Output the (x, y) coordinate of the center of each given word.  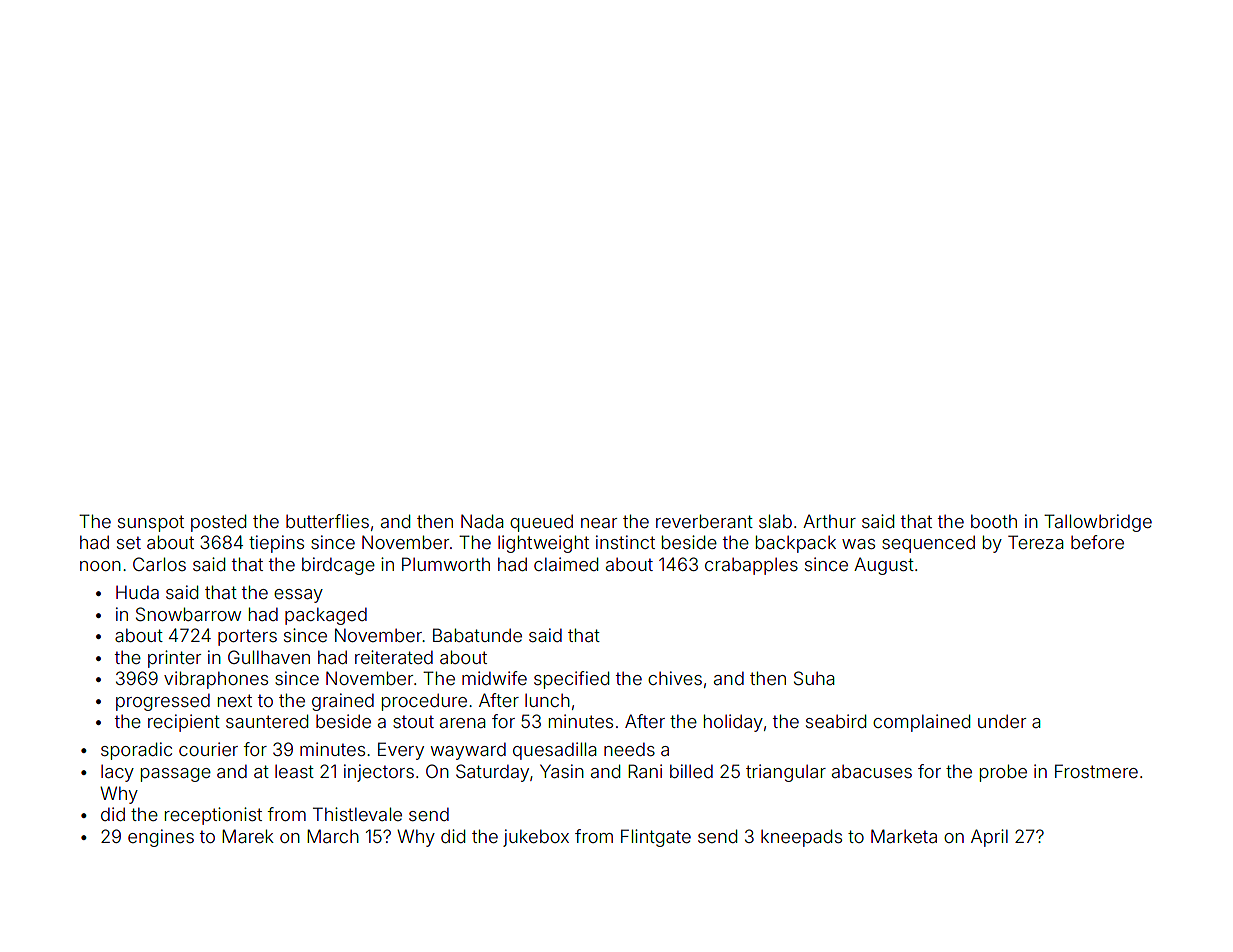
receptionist (213, 816)
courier (208, 749)
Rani (645, 771)
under (1002, 721)
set (129, 542)
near (599, 523)
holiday (733, 723)
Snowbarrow (188, 614)
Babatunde (477, 635)
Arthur (829, 521)
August (884, 566)
